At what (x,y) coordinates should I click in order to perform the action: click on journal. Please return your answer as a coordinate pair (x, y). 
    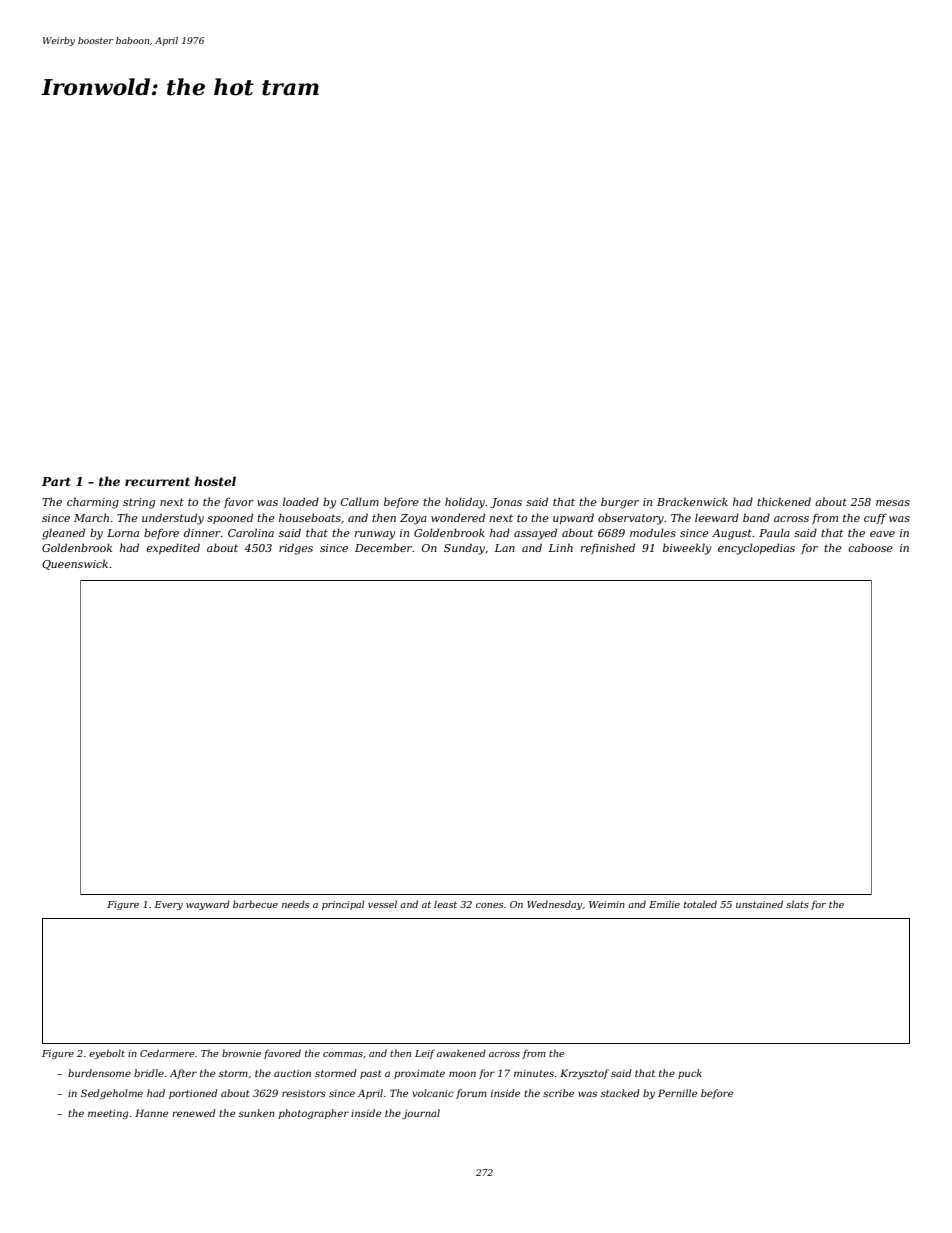
    Looking at the image, I should click on (421, 1114).
